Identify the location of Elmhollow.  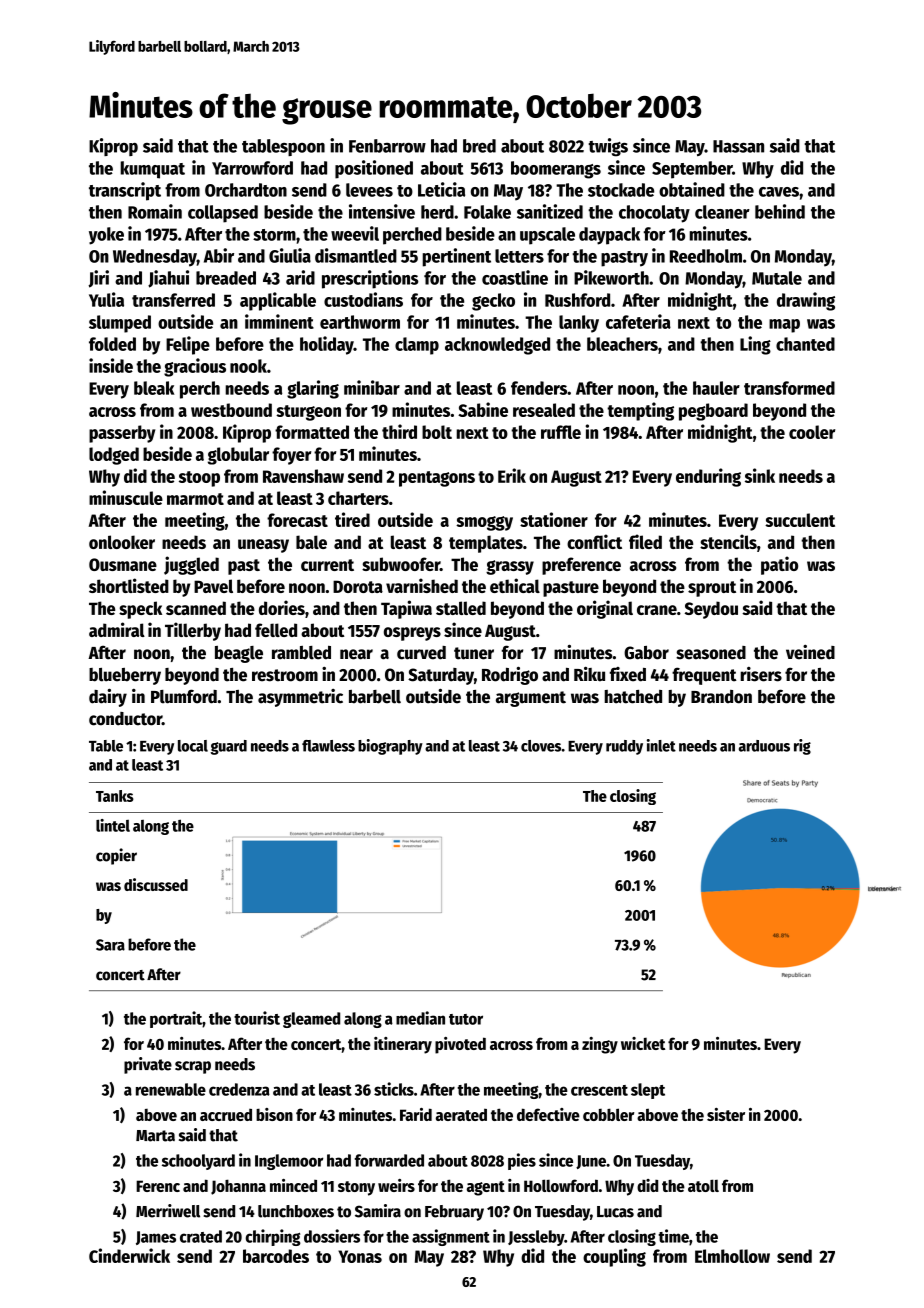
(732, 1256).
